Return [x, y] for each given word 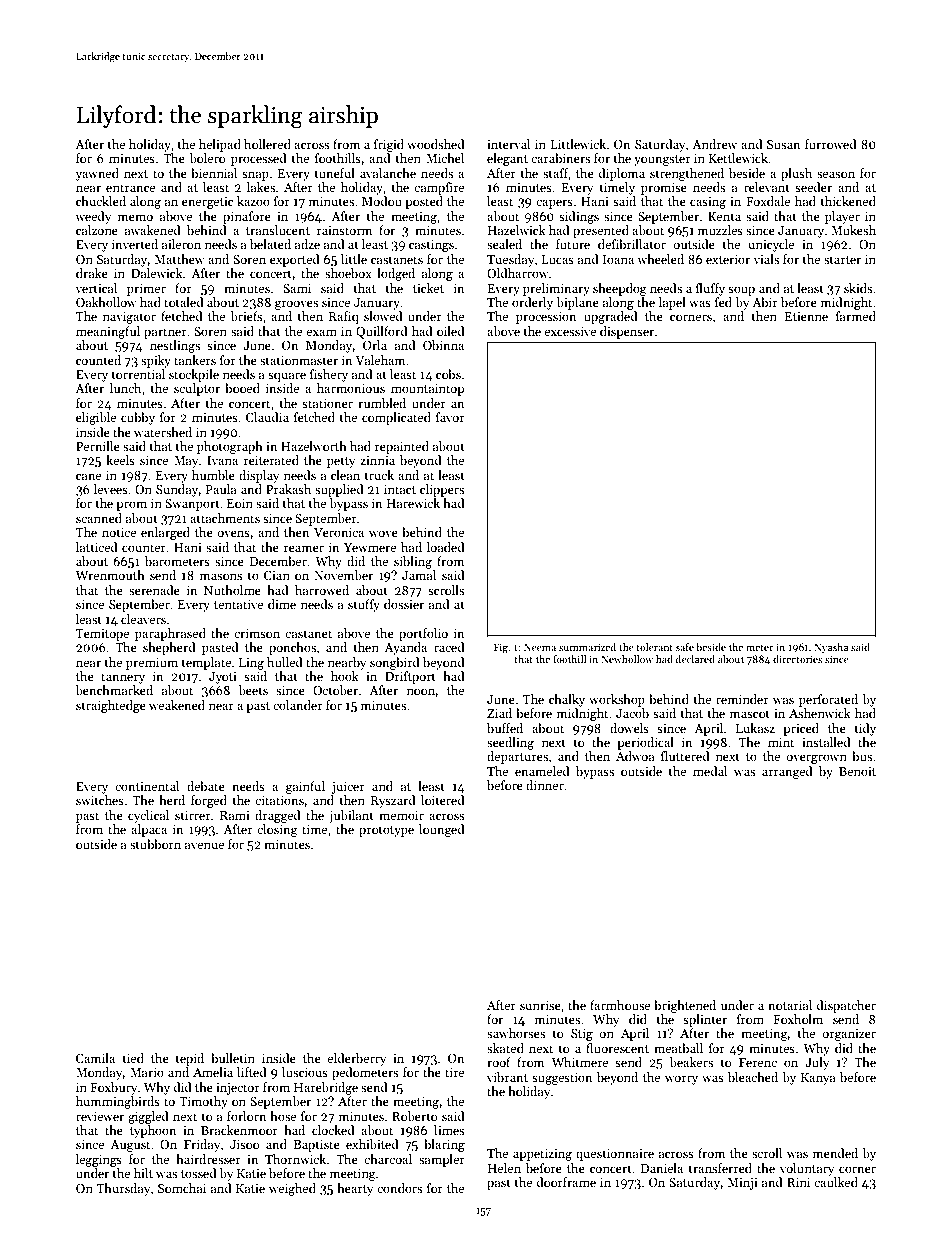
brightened [685, 1006]
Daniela [662, 1168]
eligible [96, 418]
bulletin [233, 1058]
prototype [386, 831]
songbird [395, 663]
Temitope [102, 635]
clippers [442, 490]
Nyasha [831, 648]
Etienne [806, 316]
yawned [97, 174]
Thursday [123, 1189]
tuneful [335, 173]
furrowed [831, 144]
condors [399, 1188]
